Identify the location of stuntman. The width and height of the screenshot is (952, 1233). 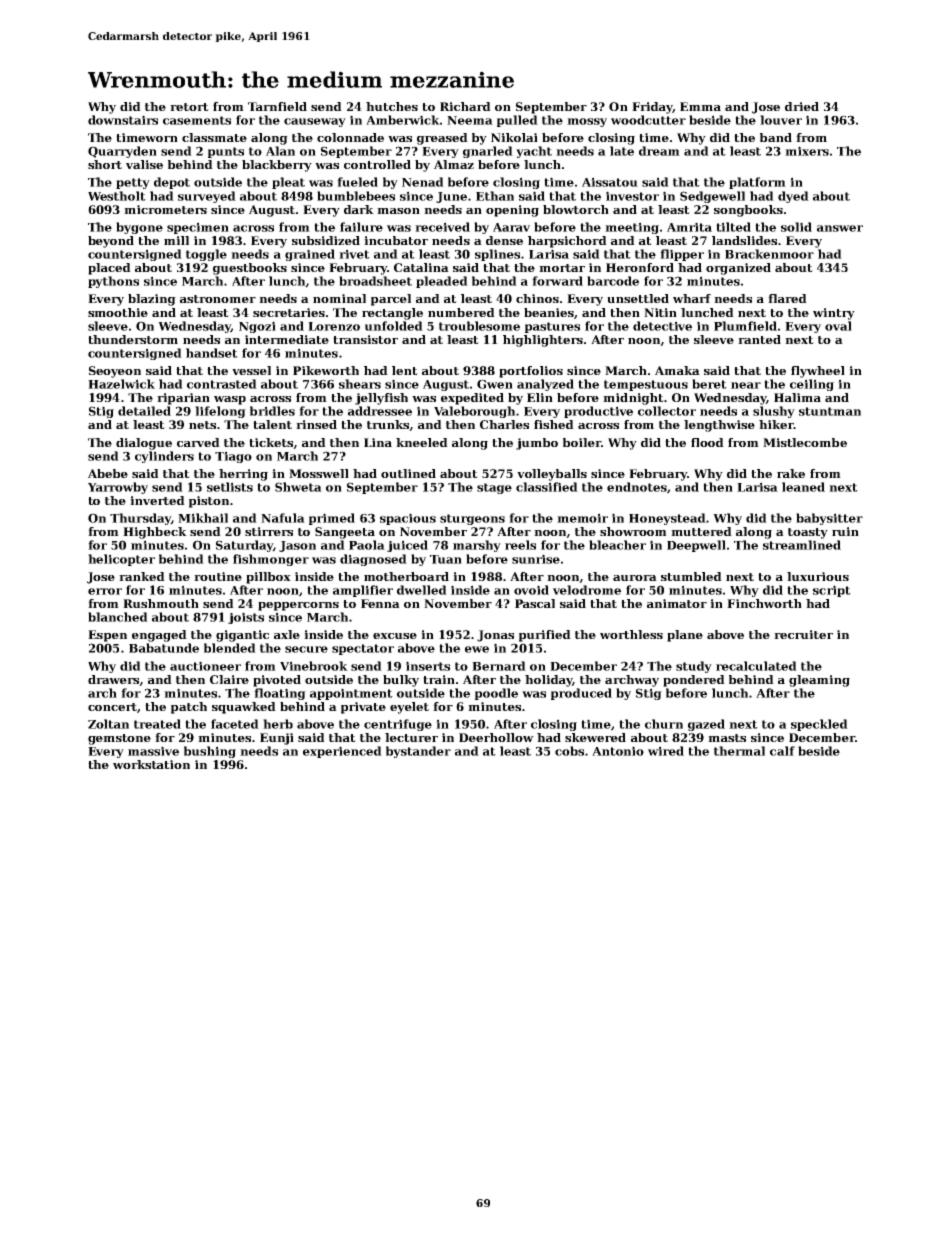
(830, 411).
